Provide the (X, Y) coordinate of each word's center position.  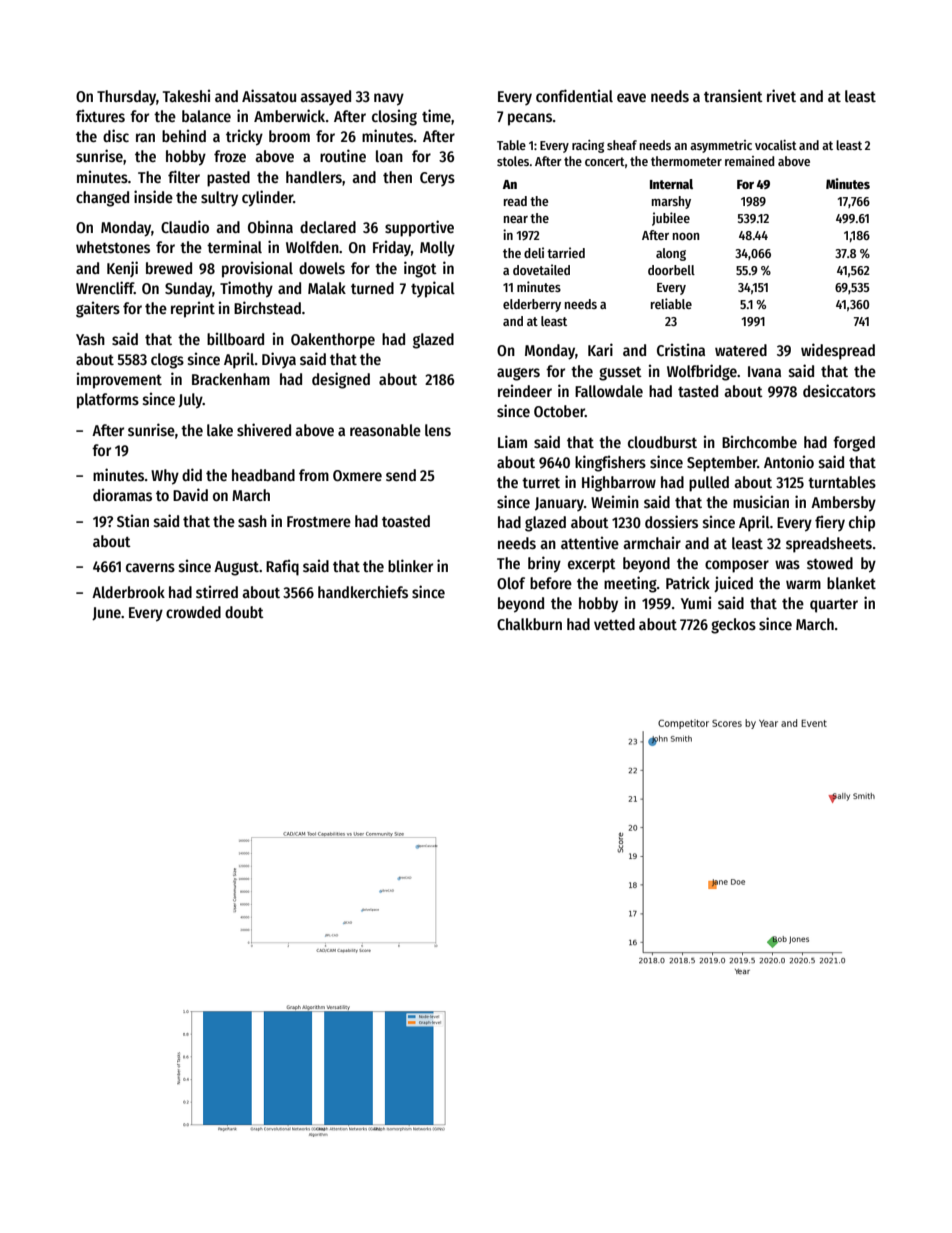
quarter (834, 606)
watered (741, 350)
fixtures (100, 116)
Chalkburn (529, 624)
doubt (244, 612)
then (397, 177)
